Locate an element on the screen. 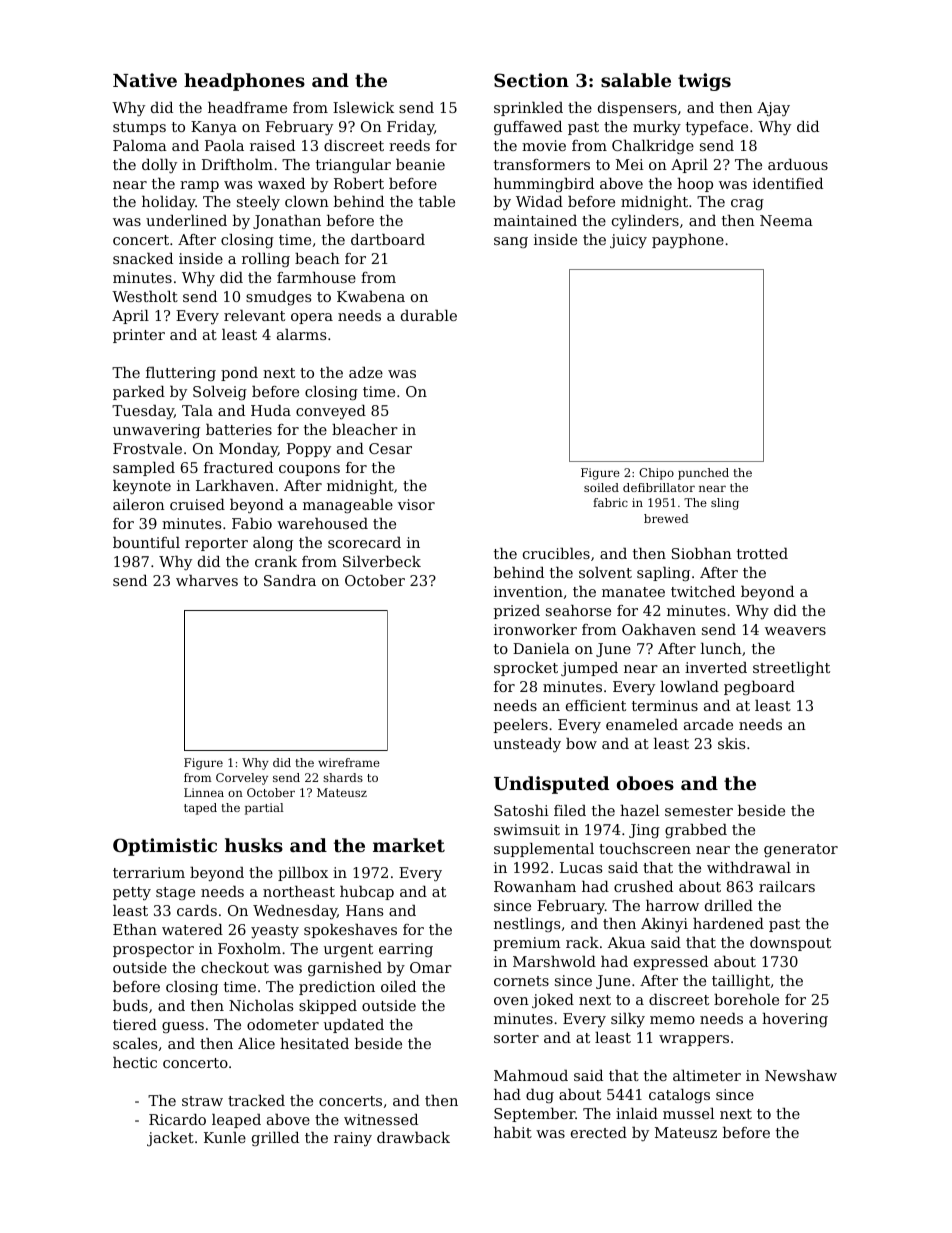 Image resolution: width=952 pixels, height=1233 pixels. checkout is located at coordinates (235, 967).
